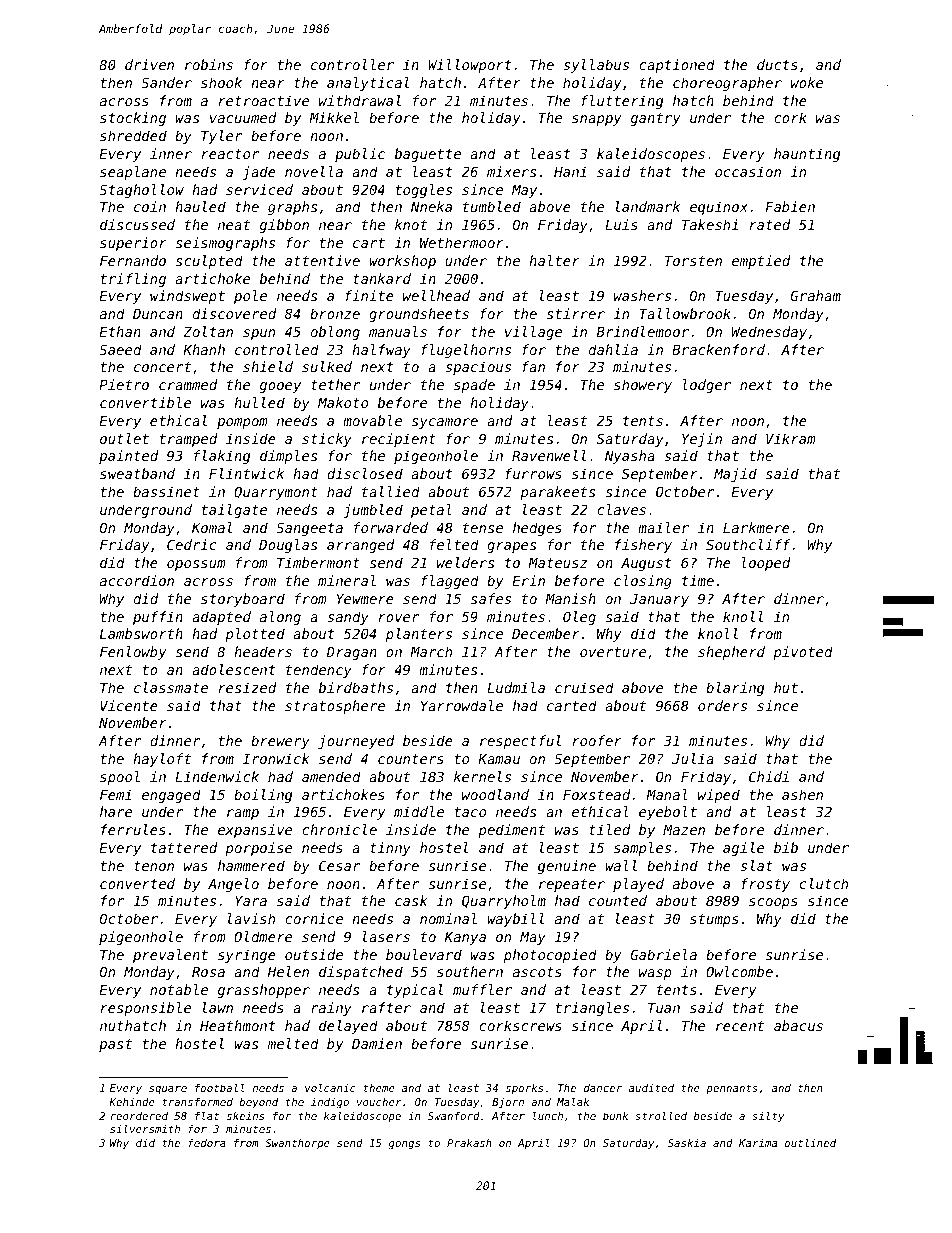 Image resolution: width=952 pixels, height=1233 pixels. I want to click on flat, so click(207, 1115).
